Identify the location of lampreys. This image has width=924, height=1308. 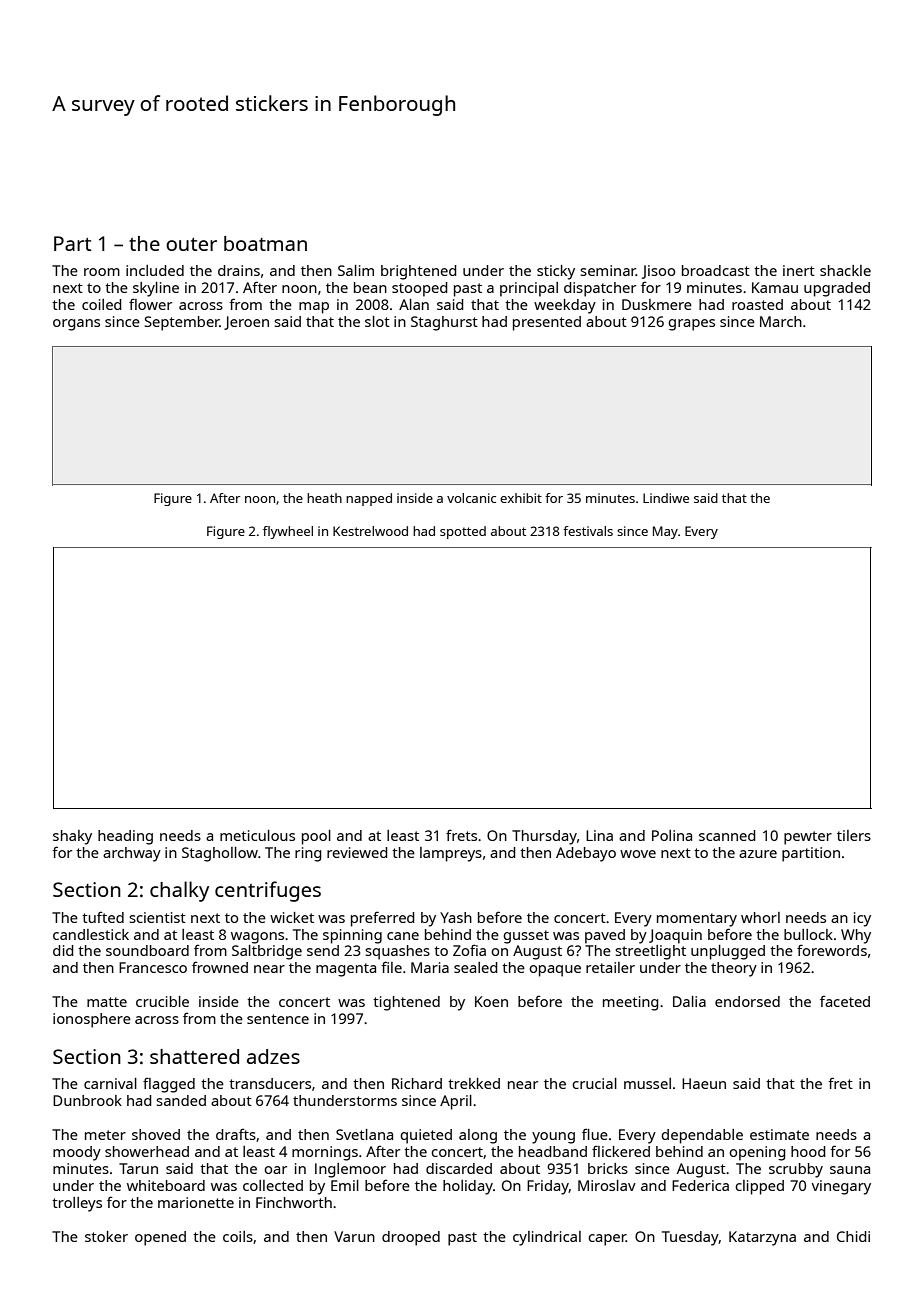
(451, 854).
